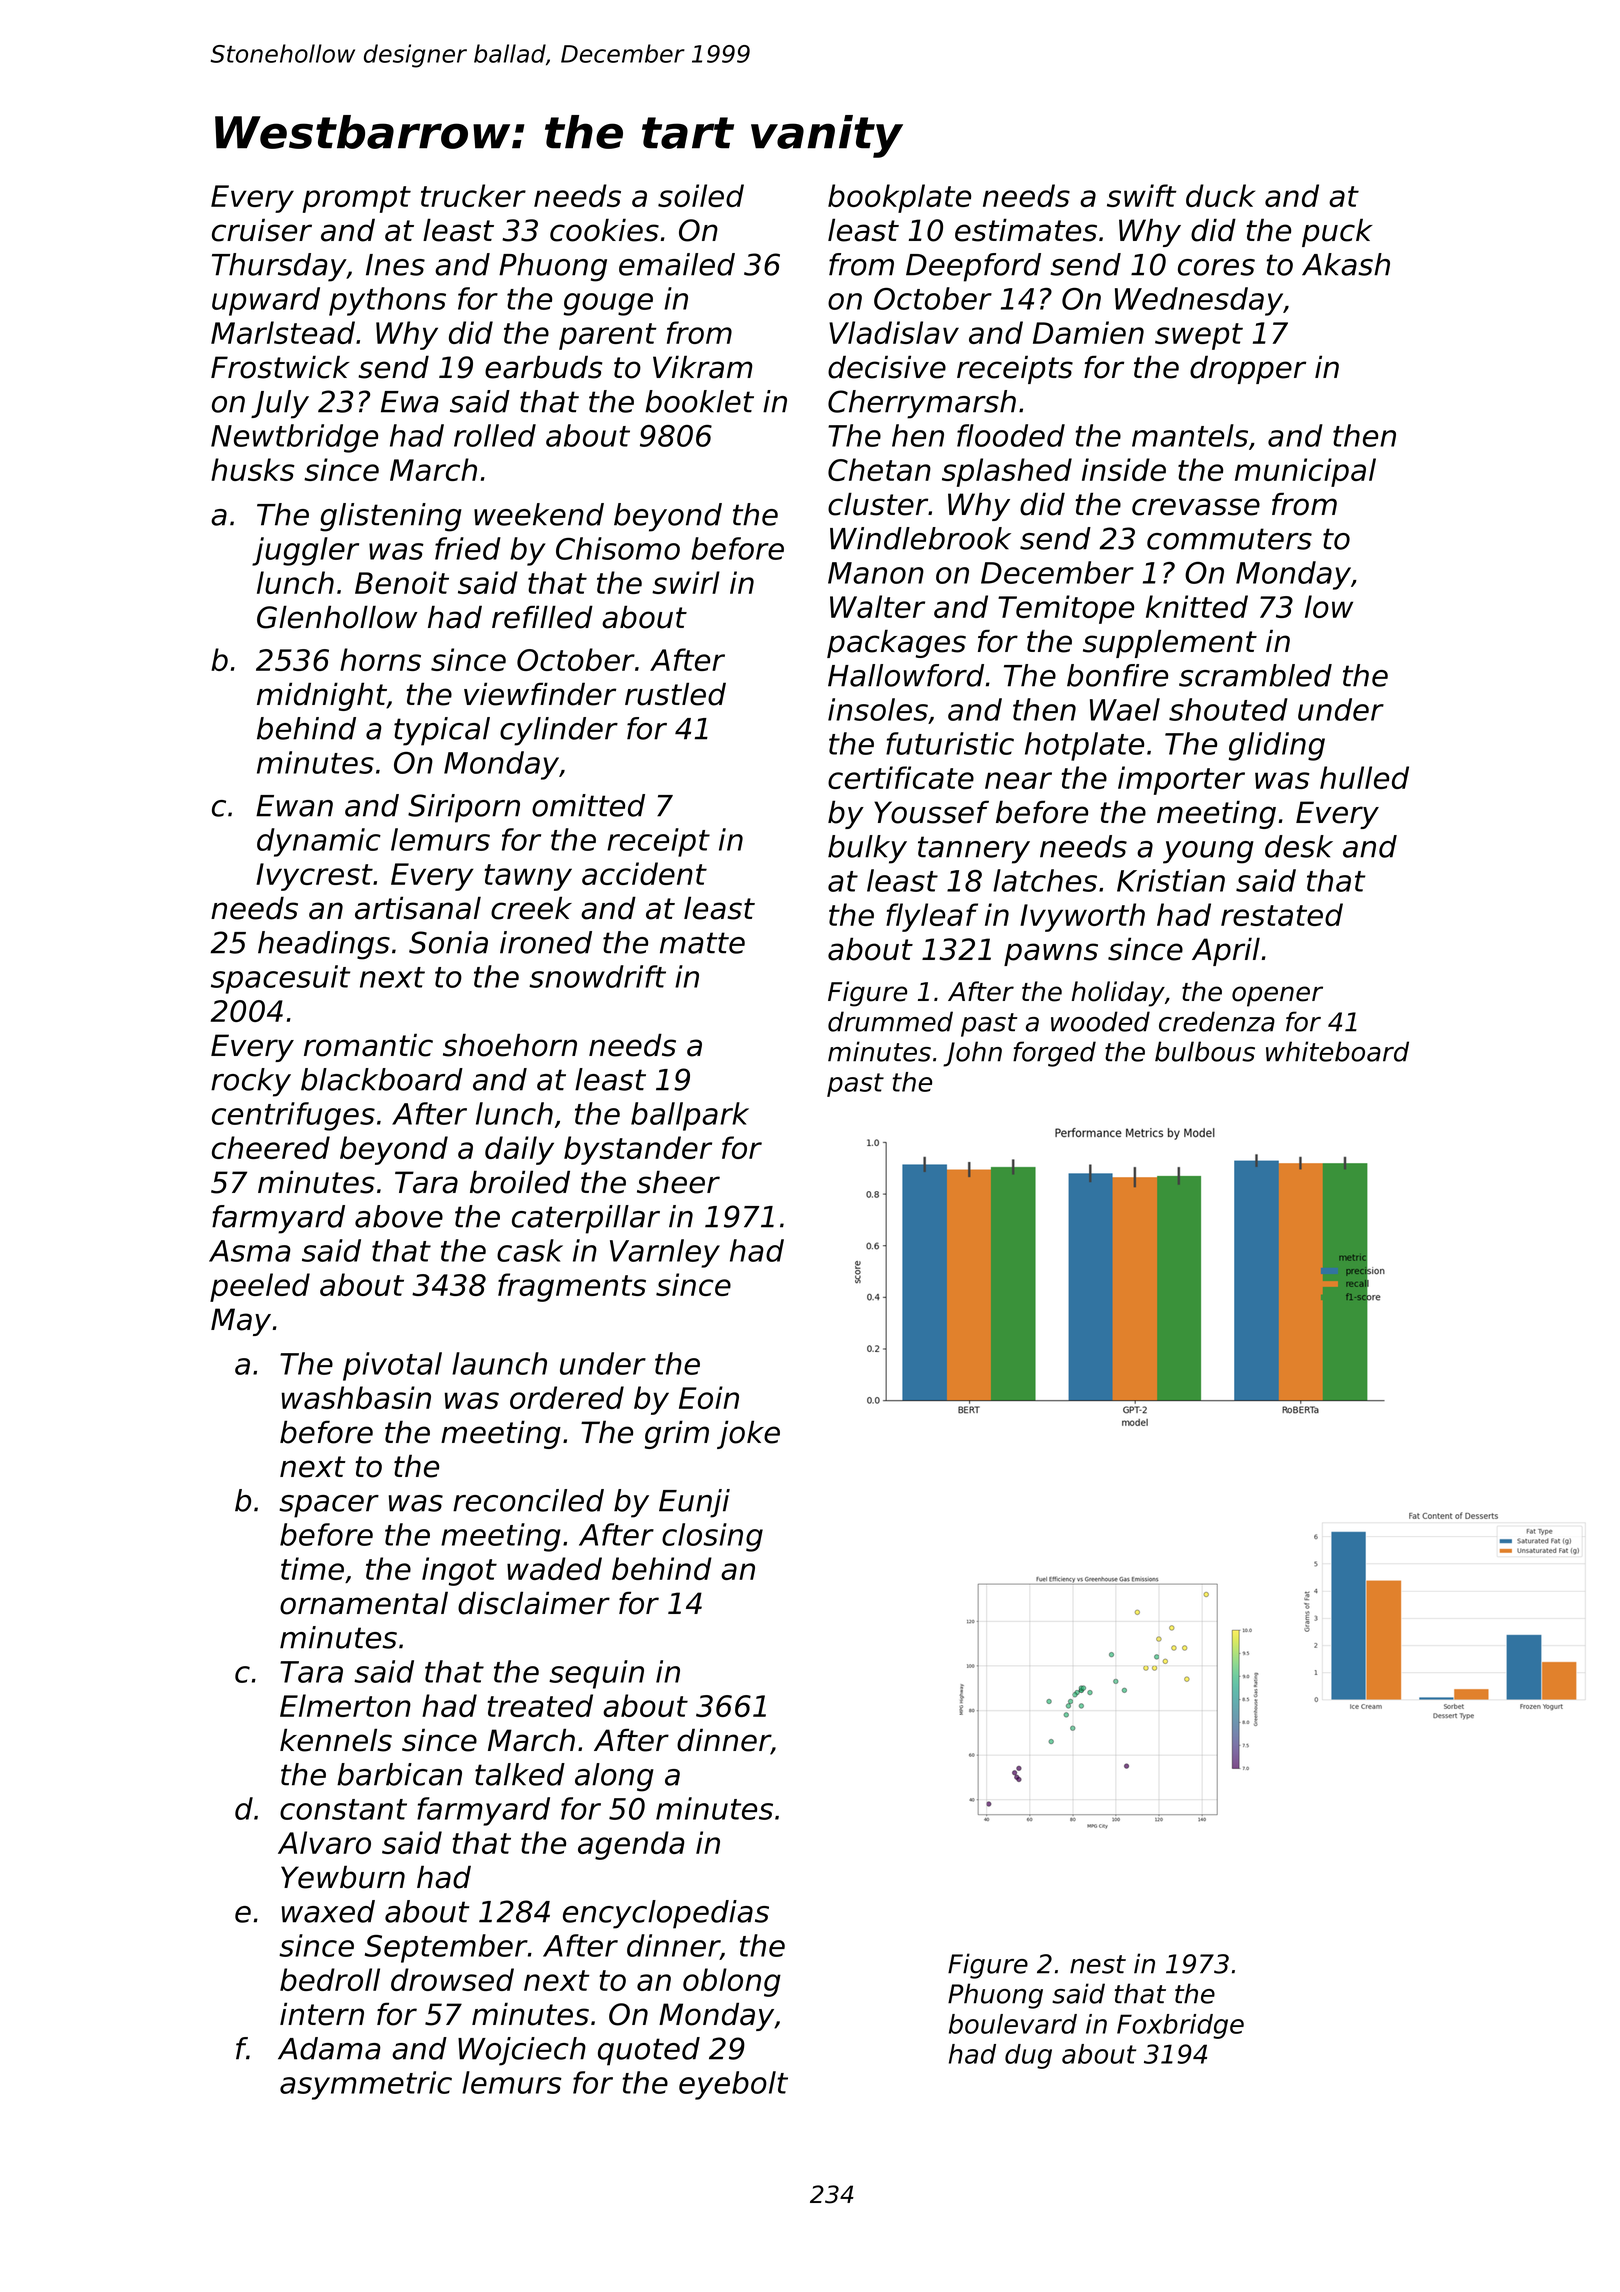 Image resolution: width=1620 pixels, height=2292 pixels. What do you see at coordinates (499, 1363) in the screenshot?
I see `launch` at bounding box center [499, 1363].
